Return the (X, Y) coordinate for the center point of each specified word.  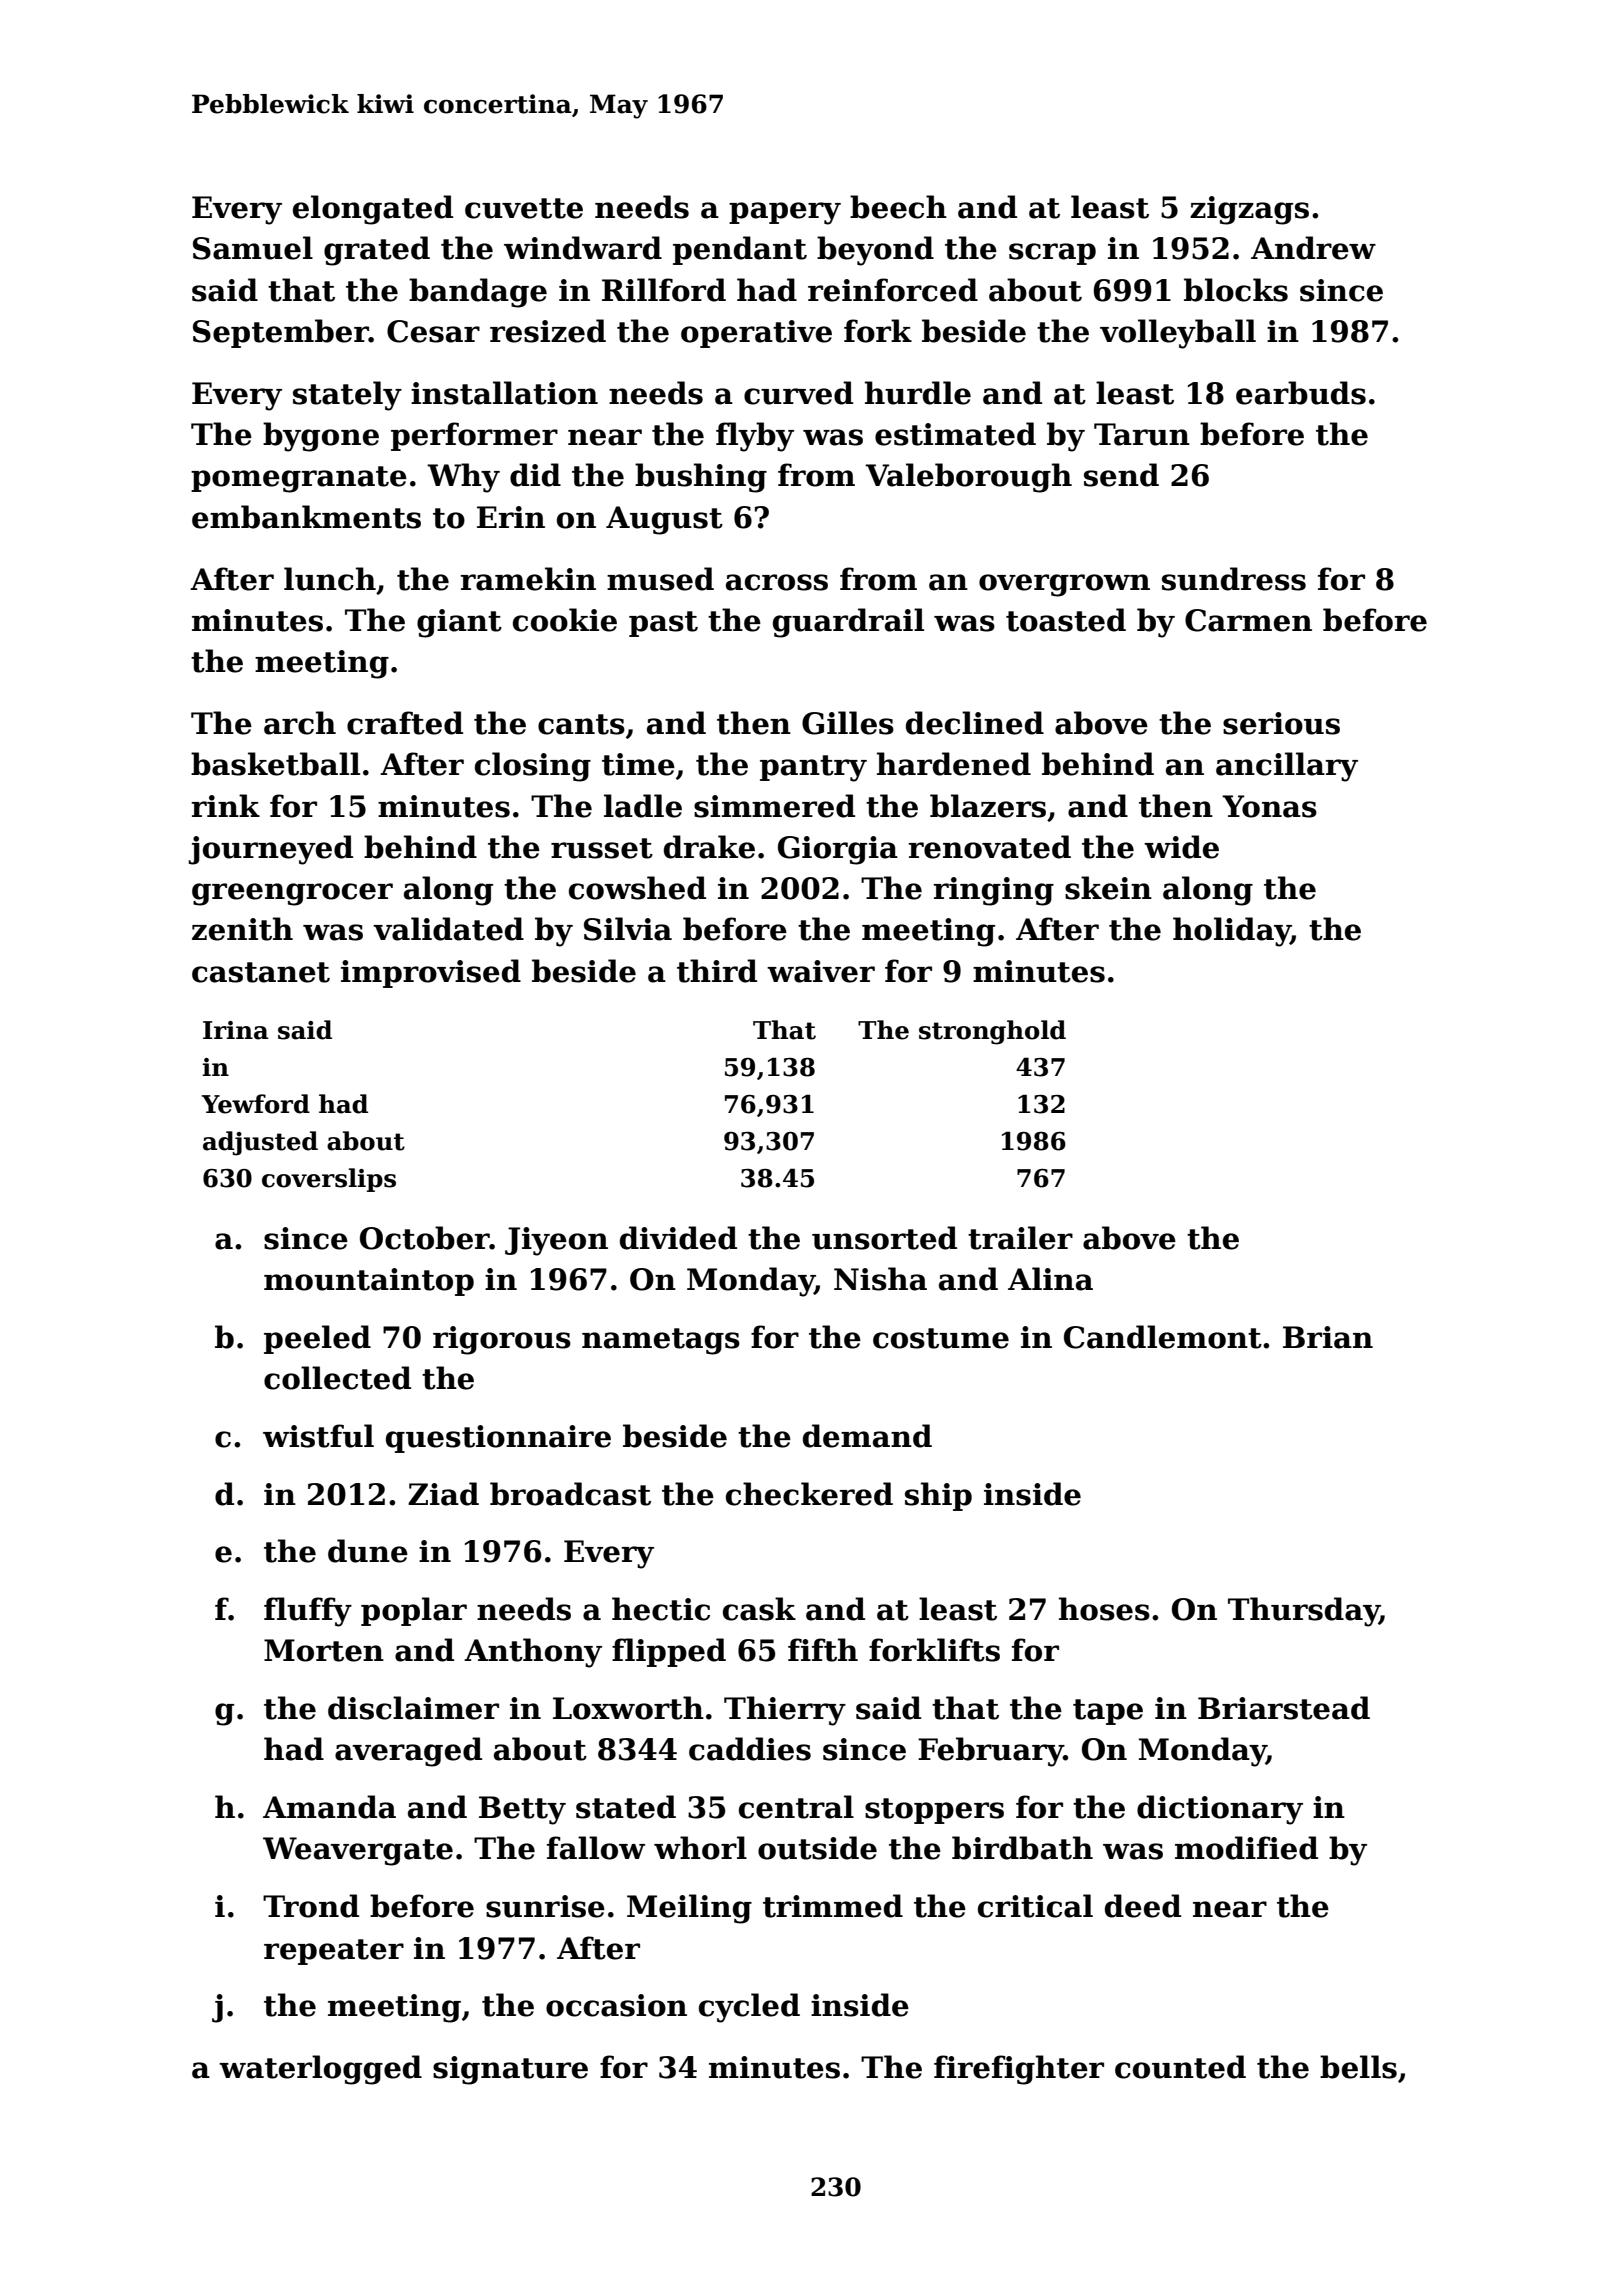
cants (581, 724)
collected (337, 1378)
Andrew (1313, 248)
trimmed (833, 1906)
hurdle (918, 393)
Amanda (329, 1807)
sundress (1234, 579)
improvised (431, 973)
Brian (1328, 1337)
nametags (661, 1341)
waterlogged (320, 2070)
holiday (1232, 932)
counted (1180, 2067)
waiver (821, 971)
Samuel (253, 248)
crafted (405, 723)
